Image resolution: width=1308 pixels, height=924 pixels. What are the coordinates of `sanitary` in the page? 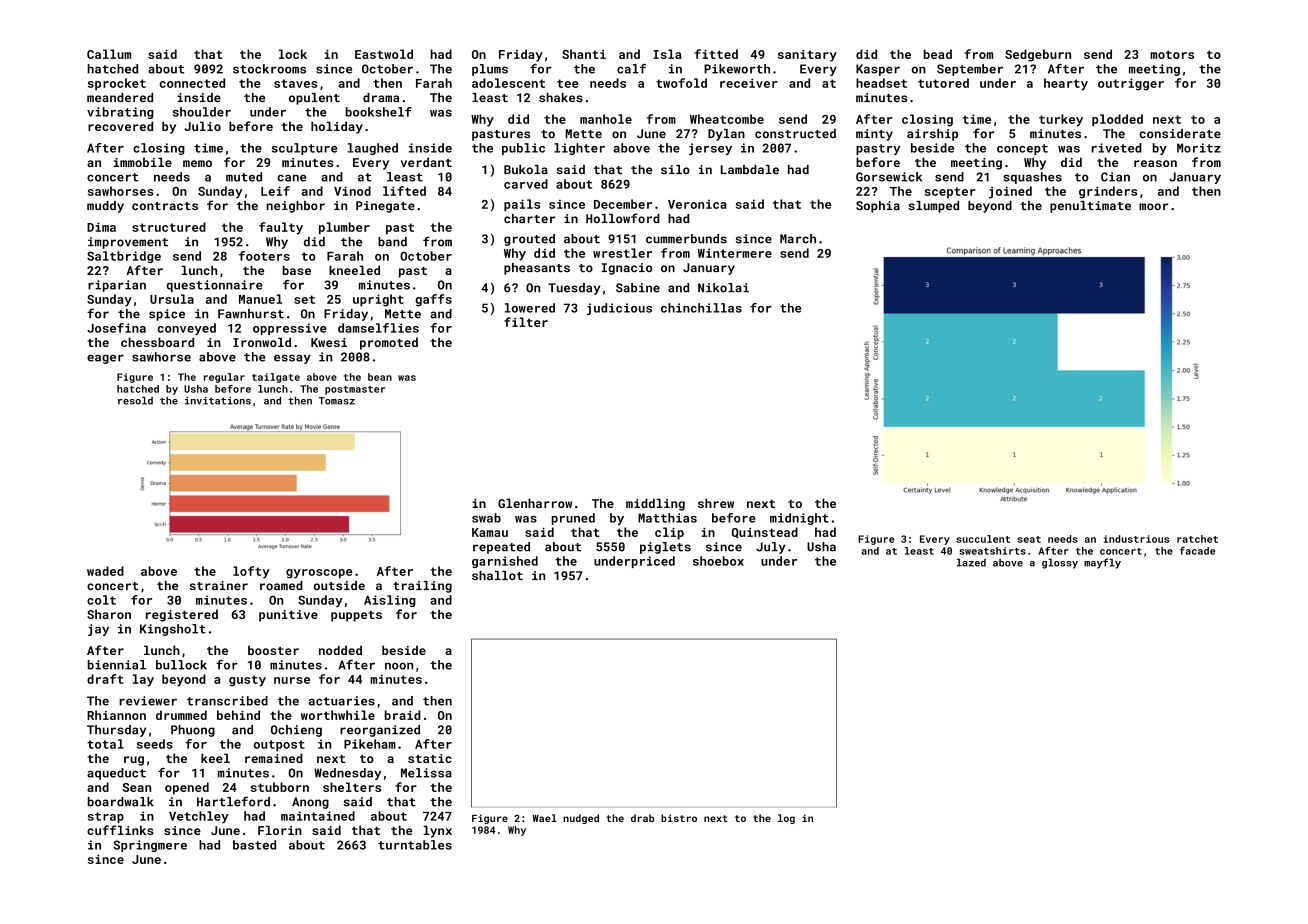 It's located at (807, 56).
